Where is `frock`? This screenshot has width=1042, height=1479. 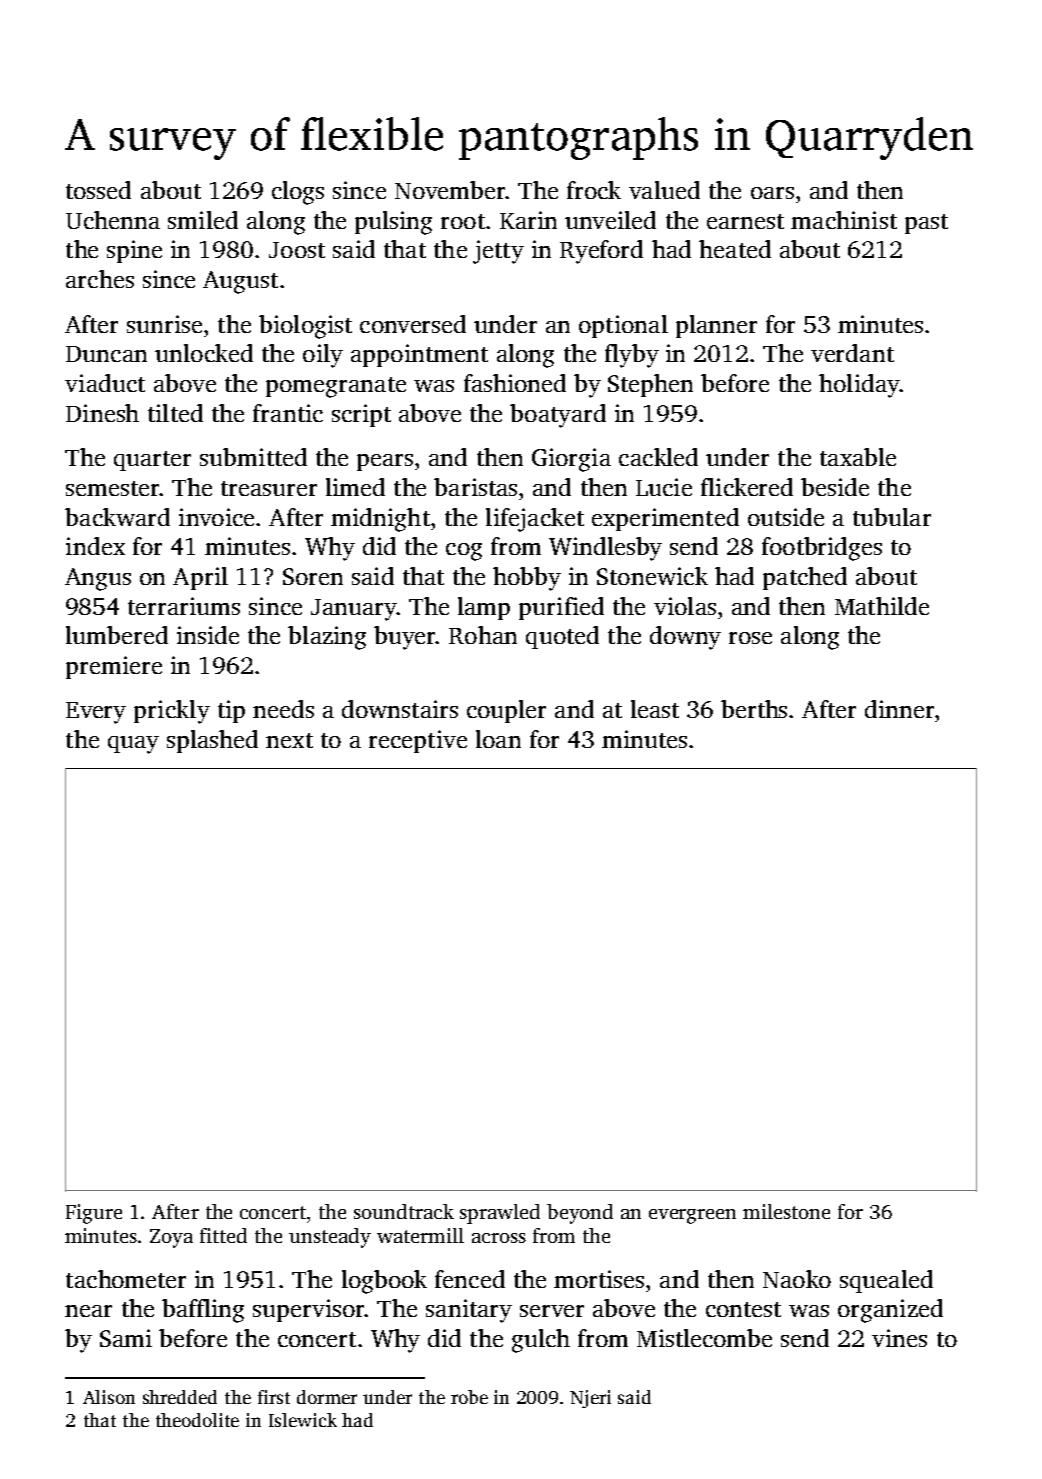
frock is located at coordinates (594, 190).
